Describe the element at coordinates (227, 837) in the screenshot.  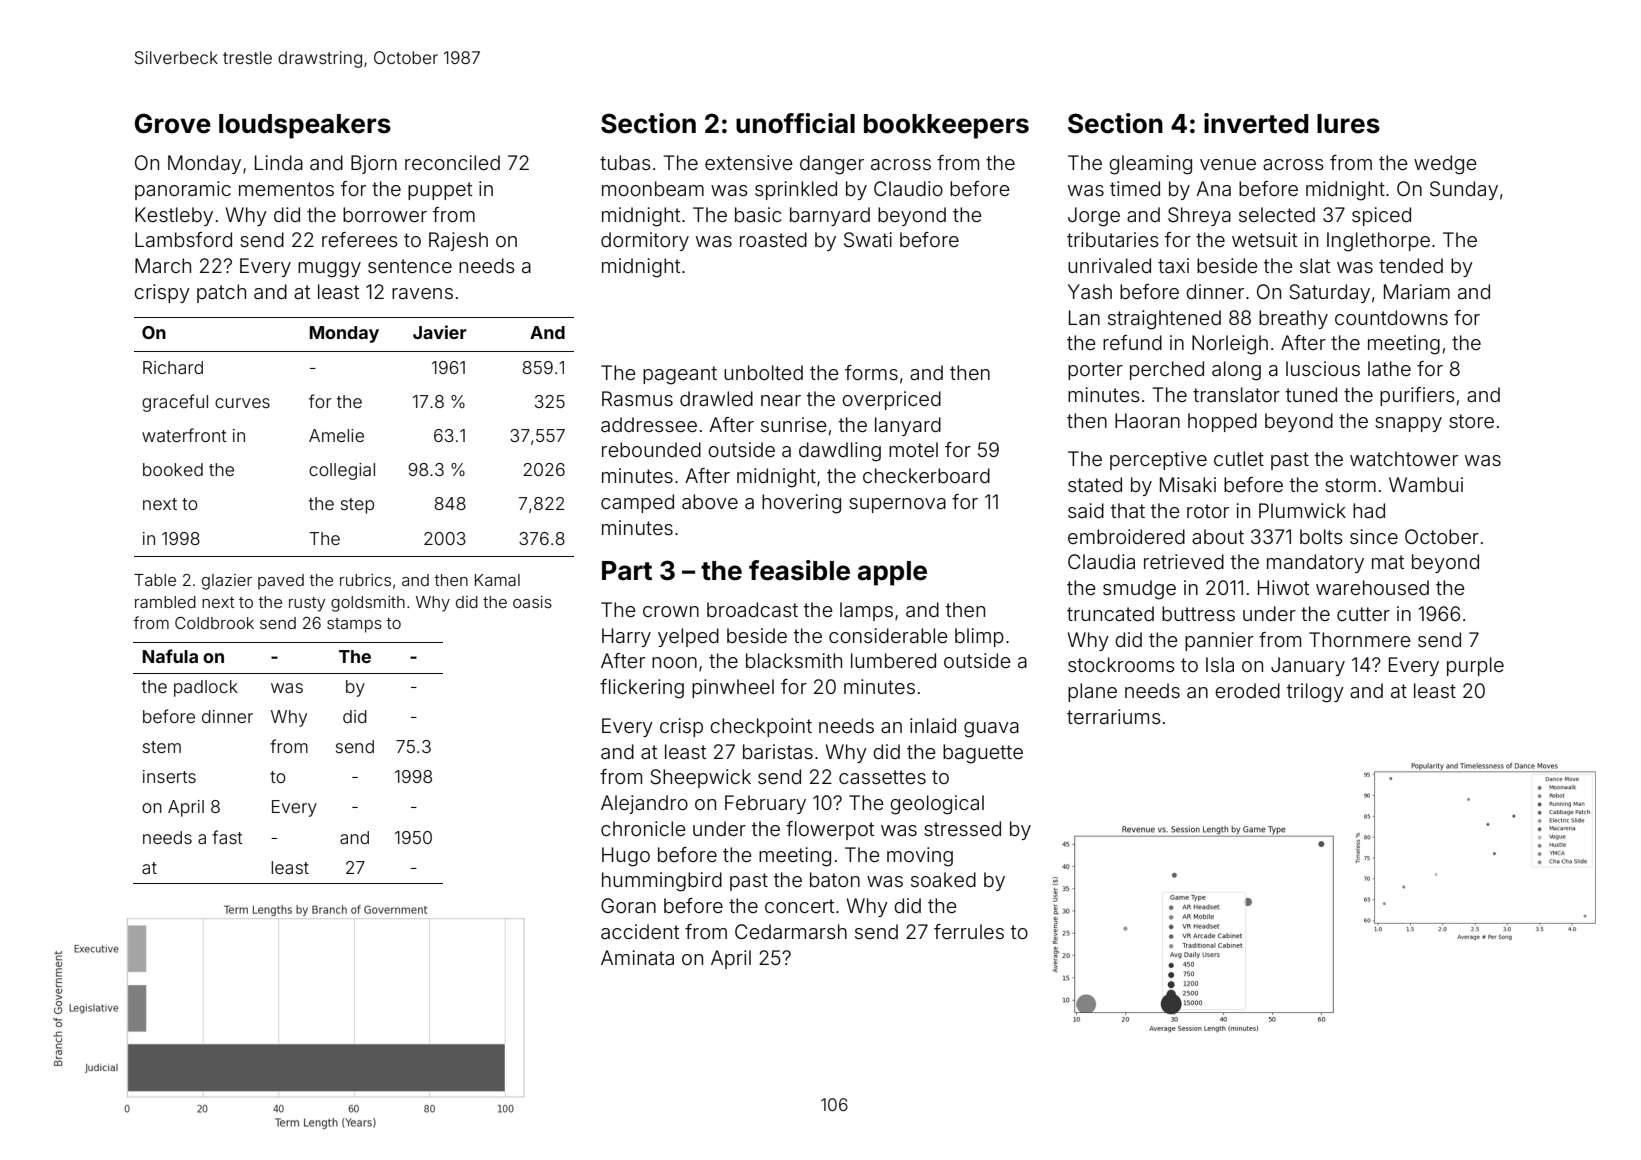
I see `fast` at that location.
